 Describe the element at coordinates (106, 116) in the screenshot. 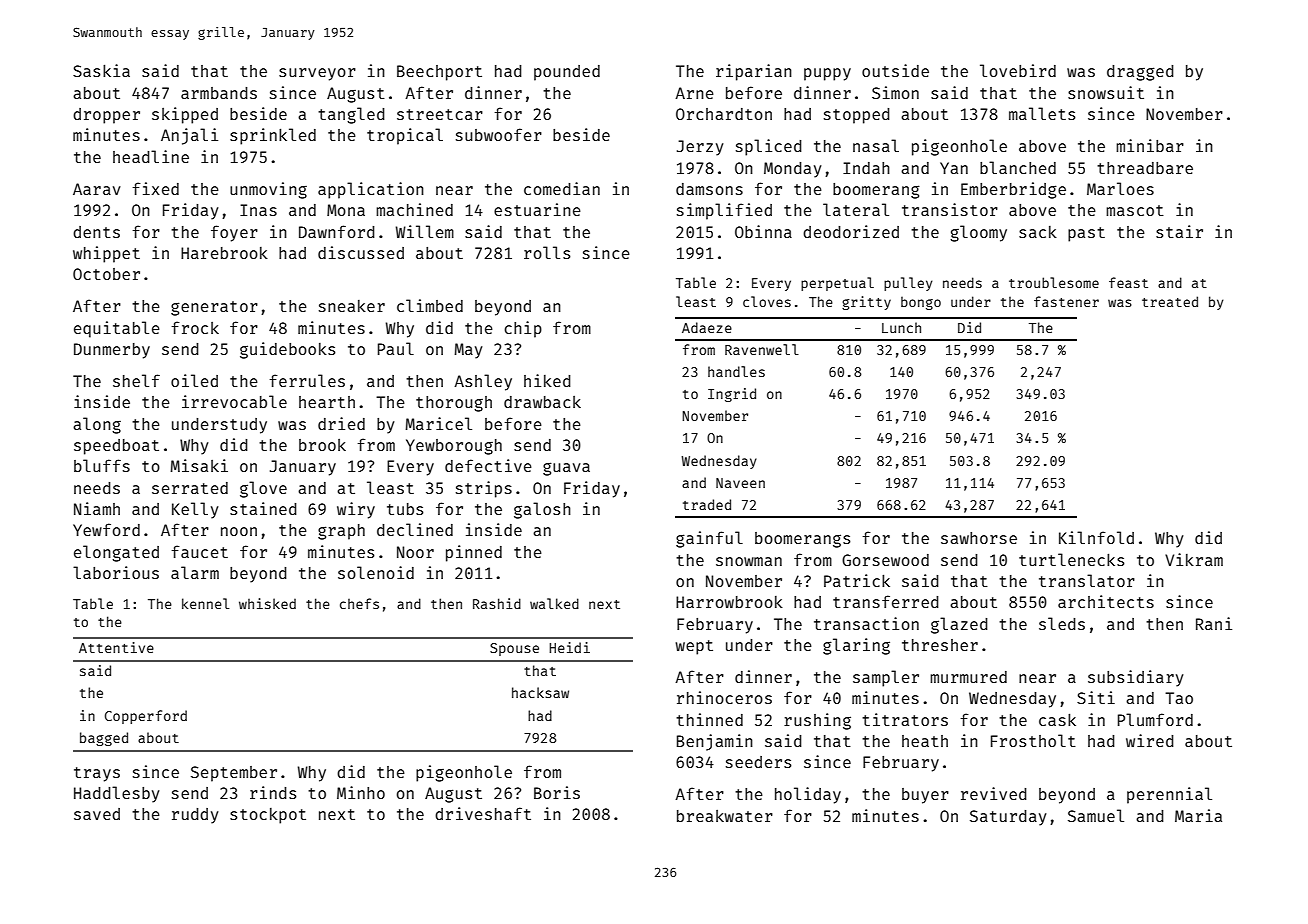

I see `dropper` at that location.
